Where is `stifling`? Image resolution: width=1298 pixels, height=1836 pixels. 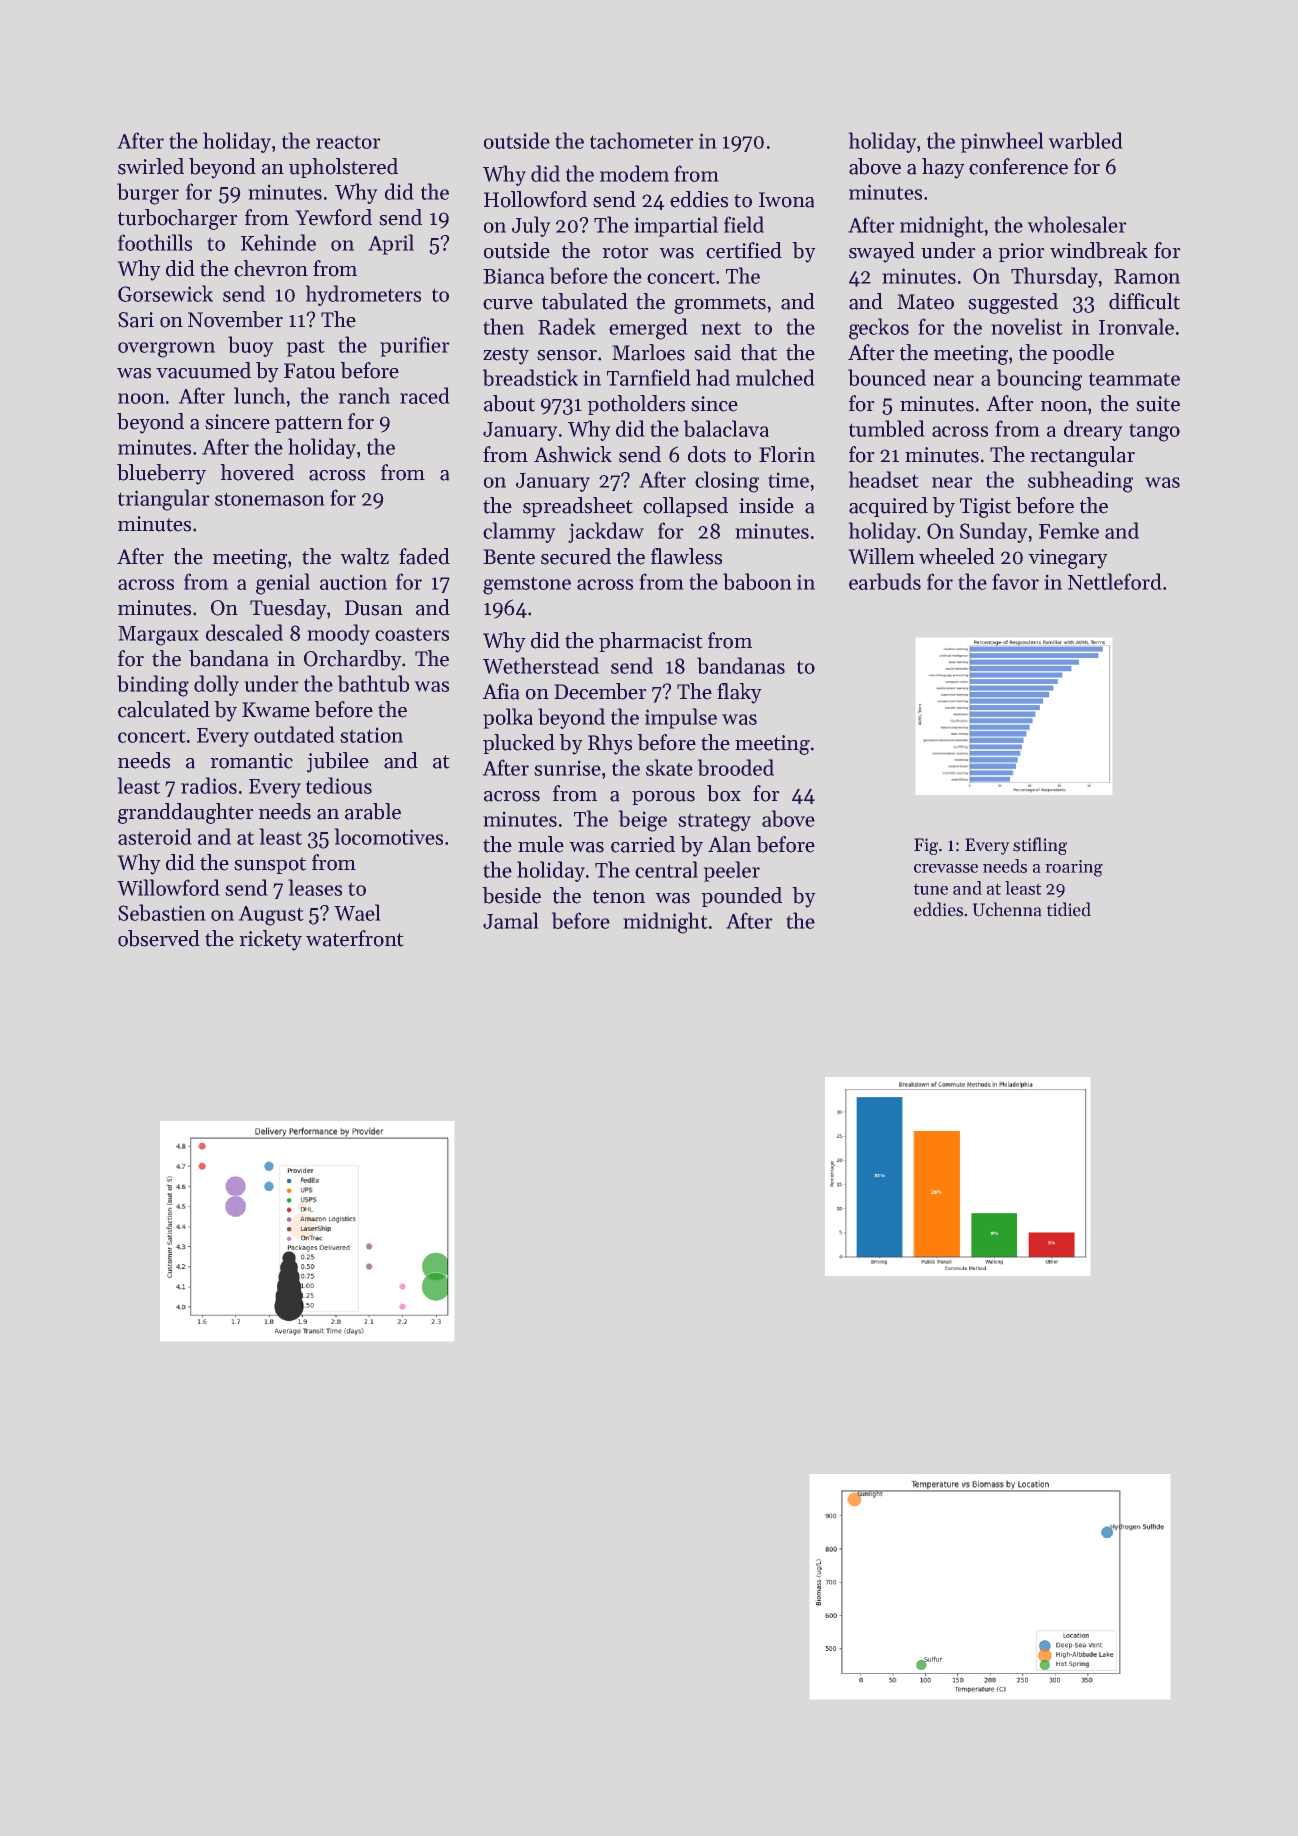 stifling is located at coordinates (1040, 846).
